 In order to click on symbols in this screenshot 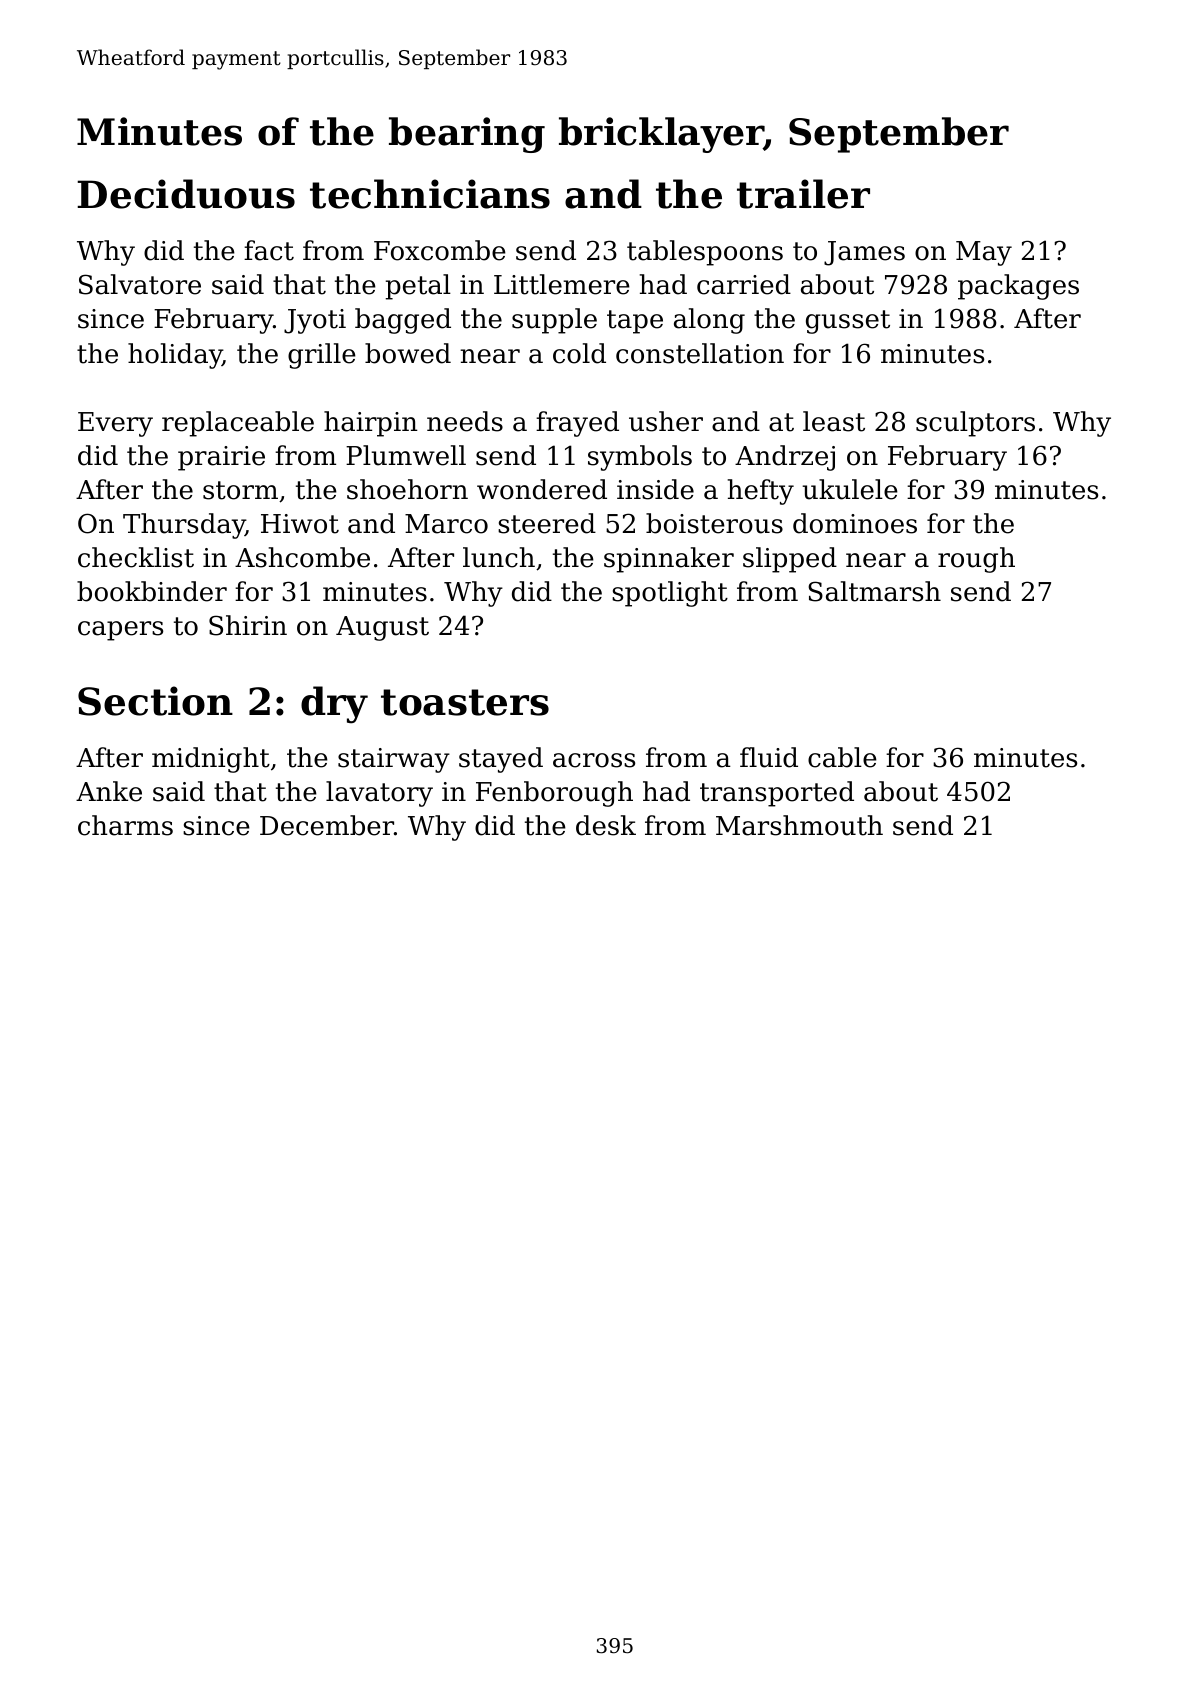, I will do `click(640, 458)`.
